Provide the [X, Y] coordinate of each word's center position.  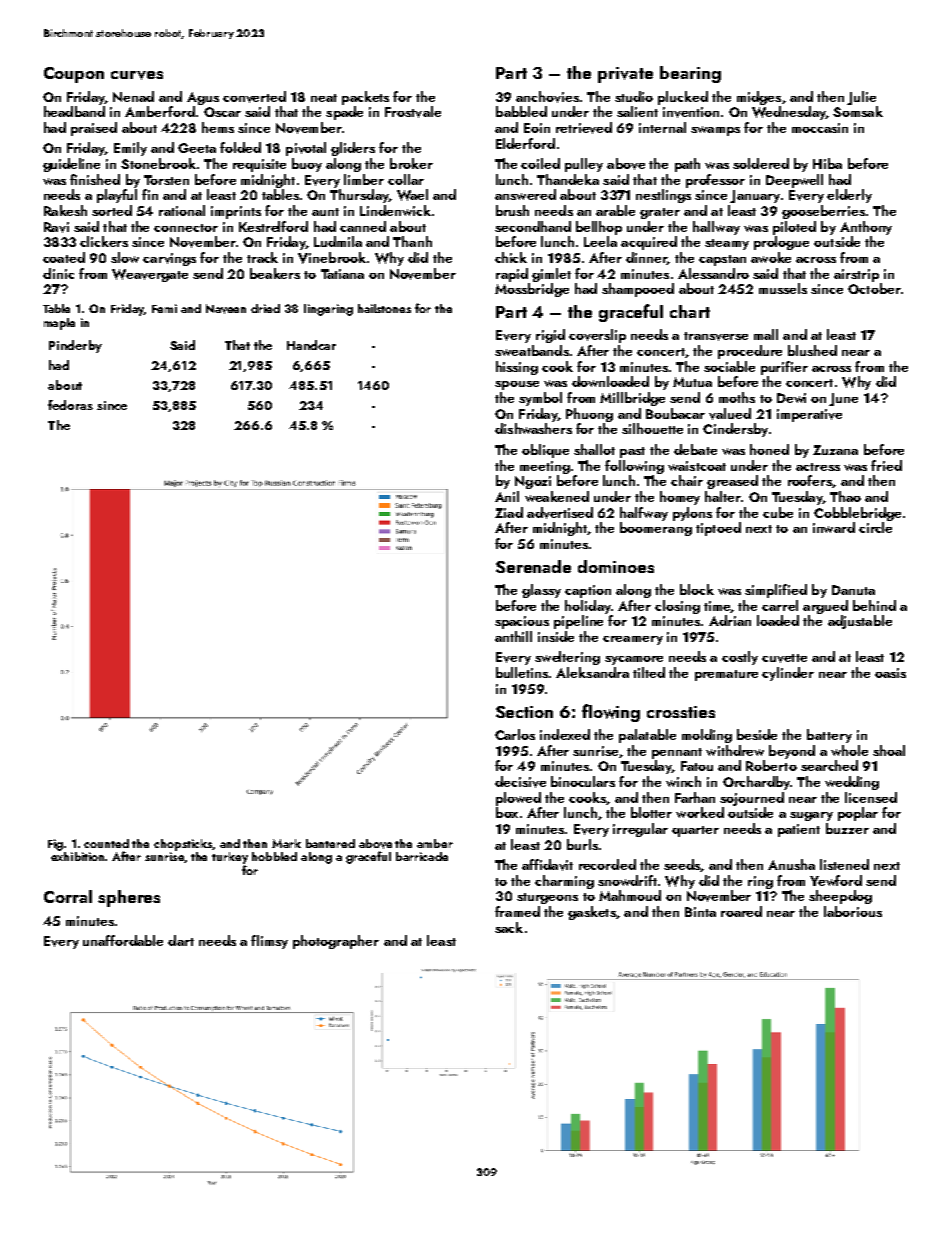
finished [95, 179]
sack [509, 927]
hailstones [384, 308]
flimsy [269, 942]
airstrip [856, 275]
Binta [700, 912]
